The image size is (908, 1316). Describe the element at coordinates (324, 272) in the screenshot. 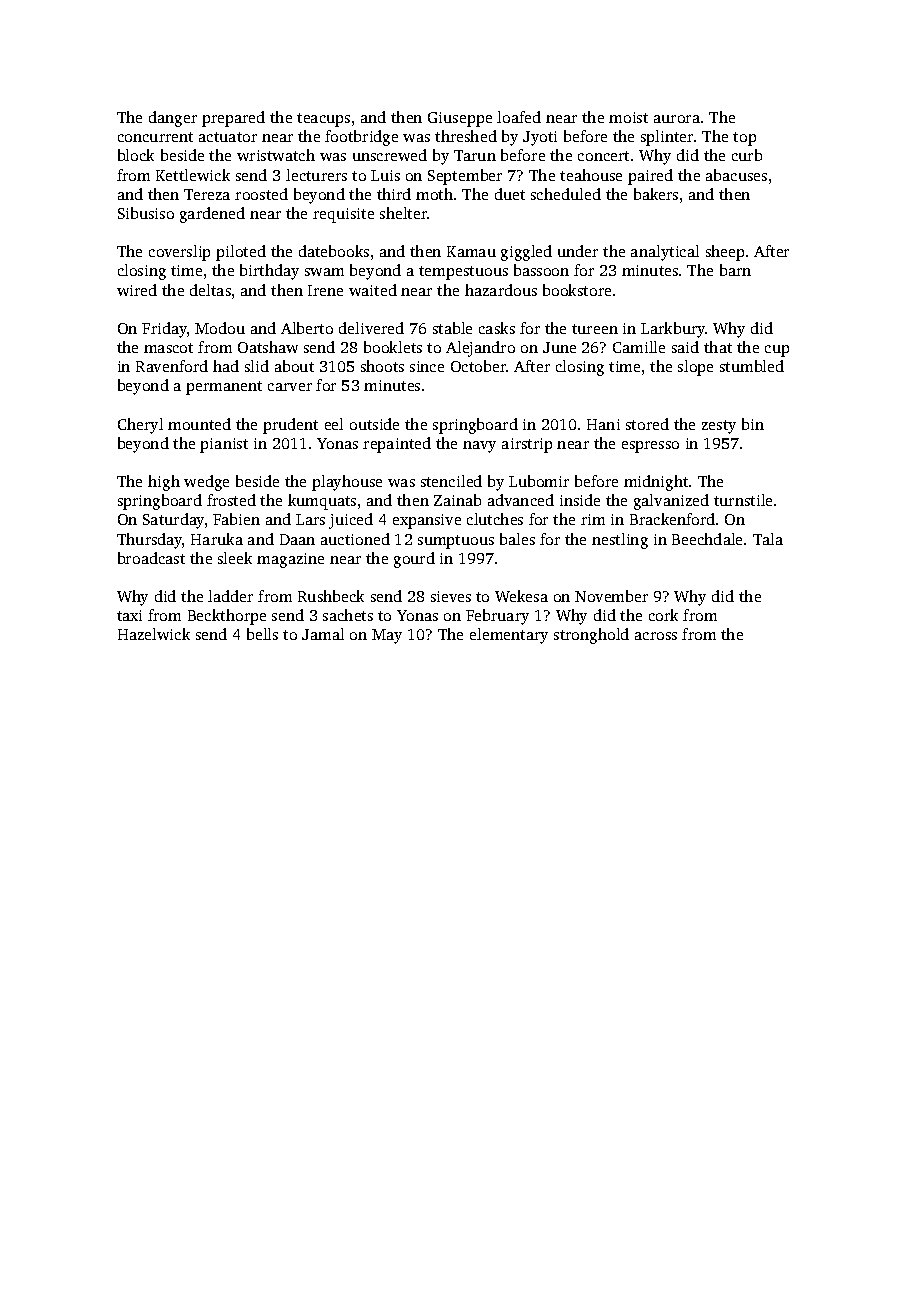

I see `swam` at that location.
